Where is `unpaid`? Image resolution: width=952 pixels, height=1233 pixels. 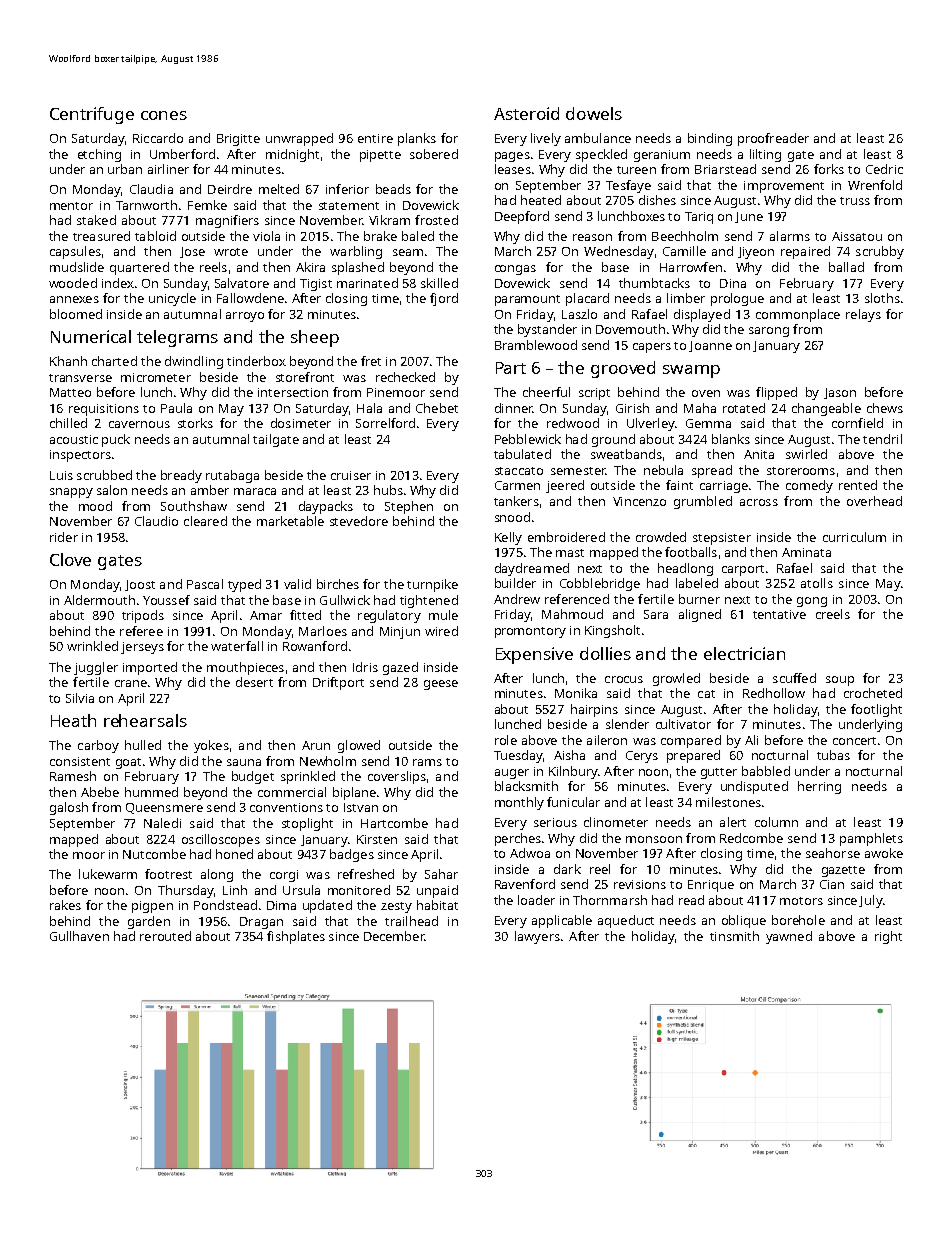
unpaid is located at coordinates (437, 891).
